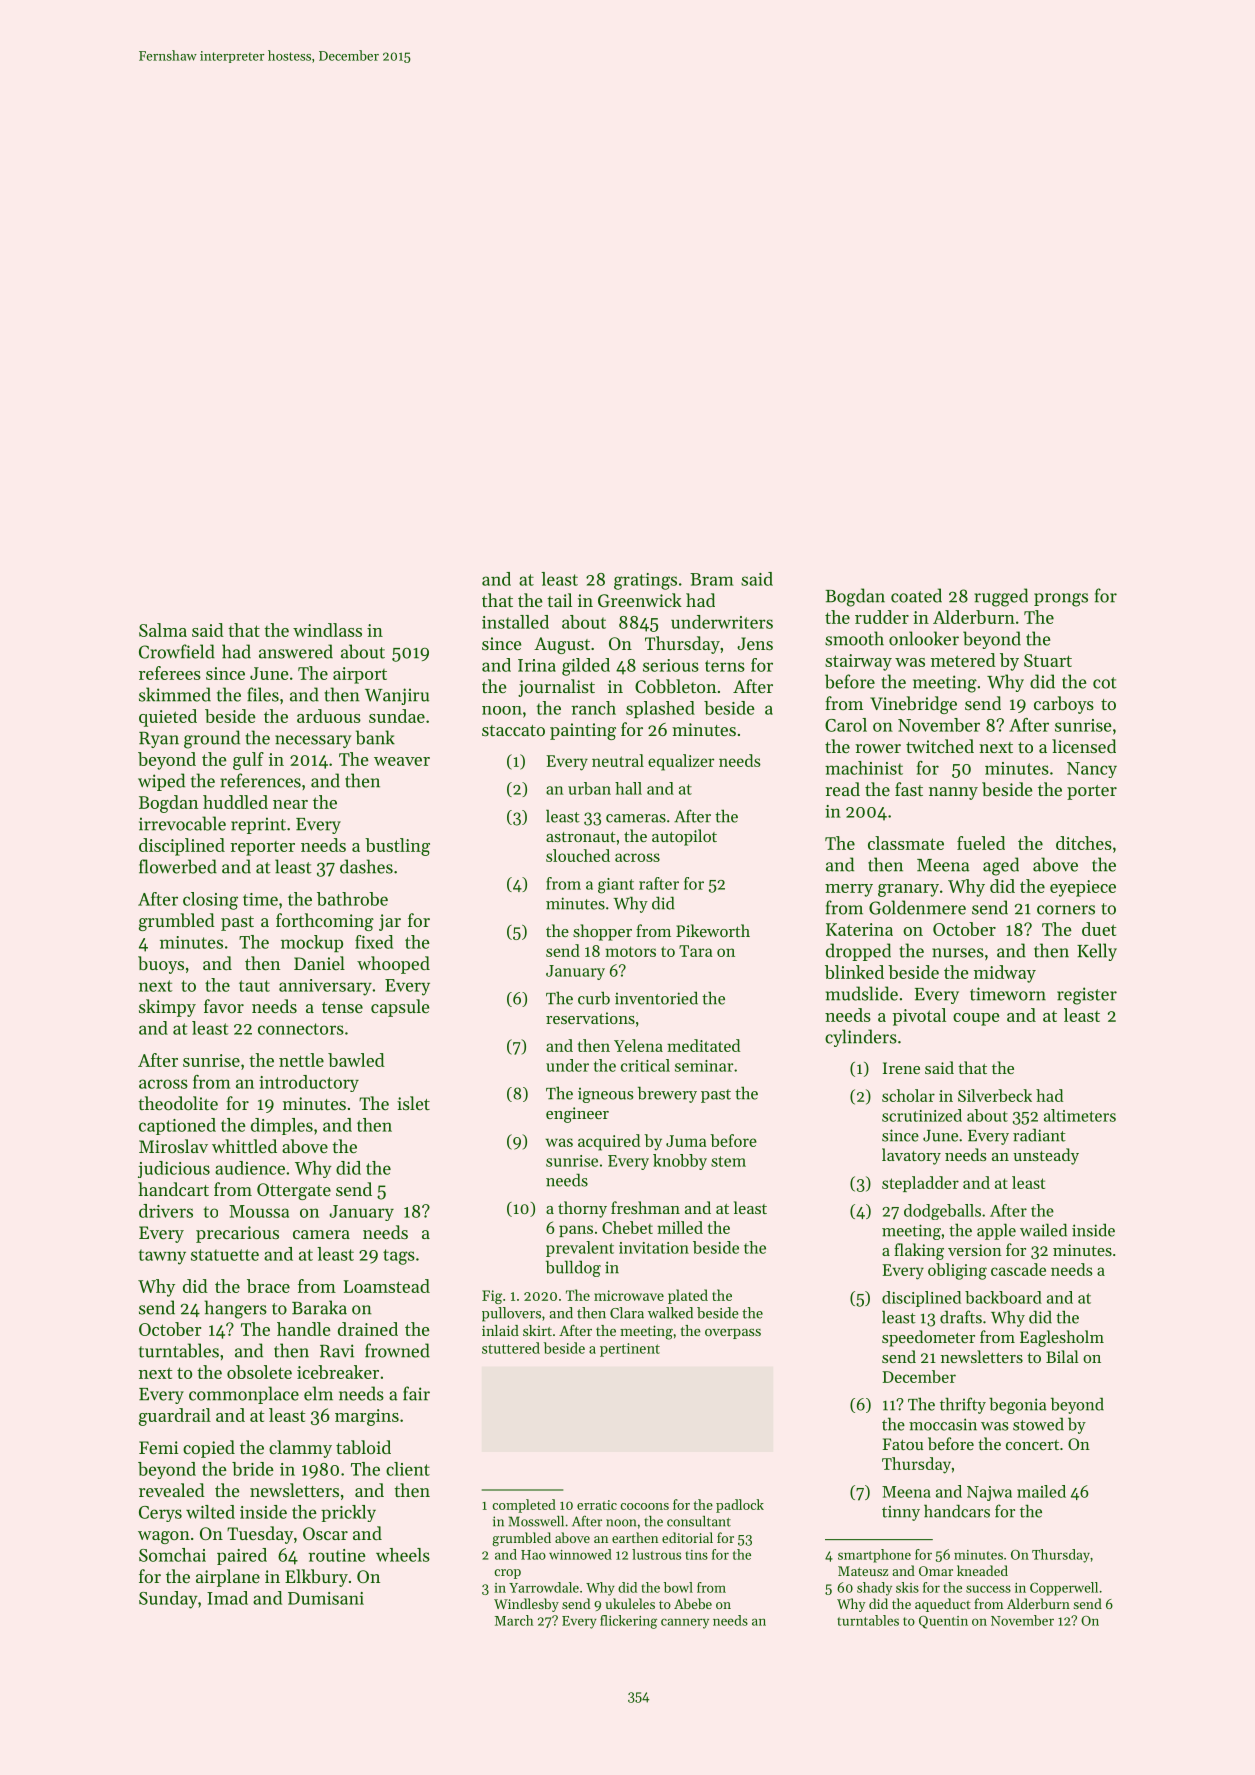  Describe the element at coordinates (685, 1623) in the image. I see `cannery` at that location.
